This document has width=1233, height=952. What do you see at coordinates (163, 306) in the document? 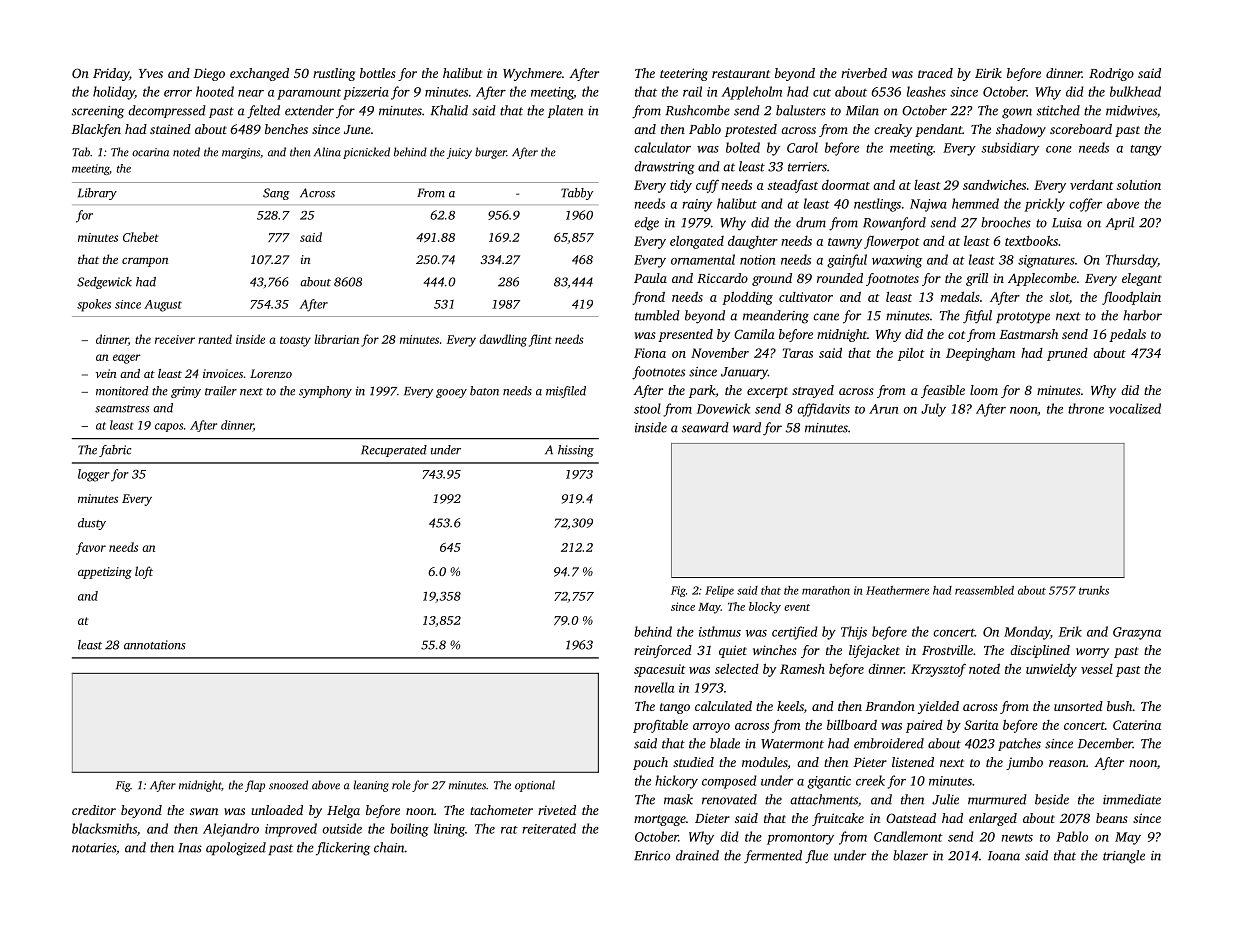
I see `August` at bounding box center [163, 306].
